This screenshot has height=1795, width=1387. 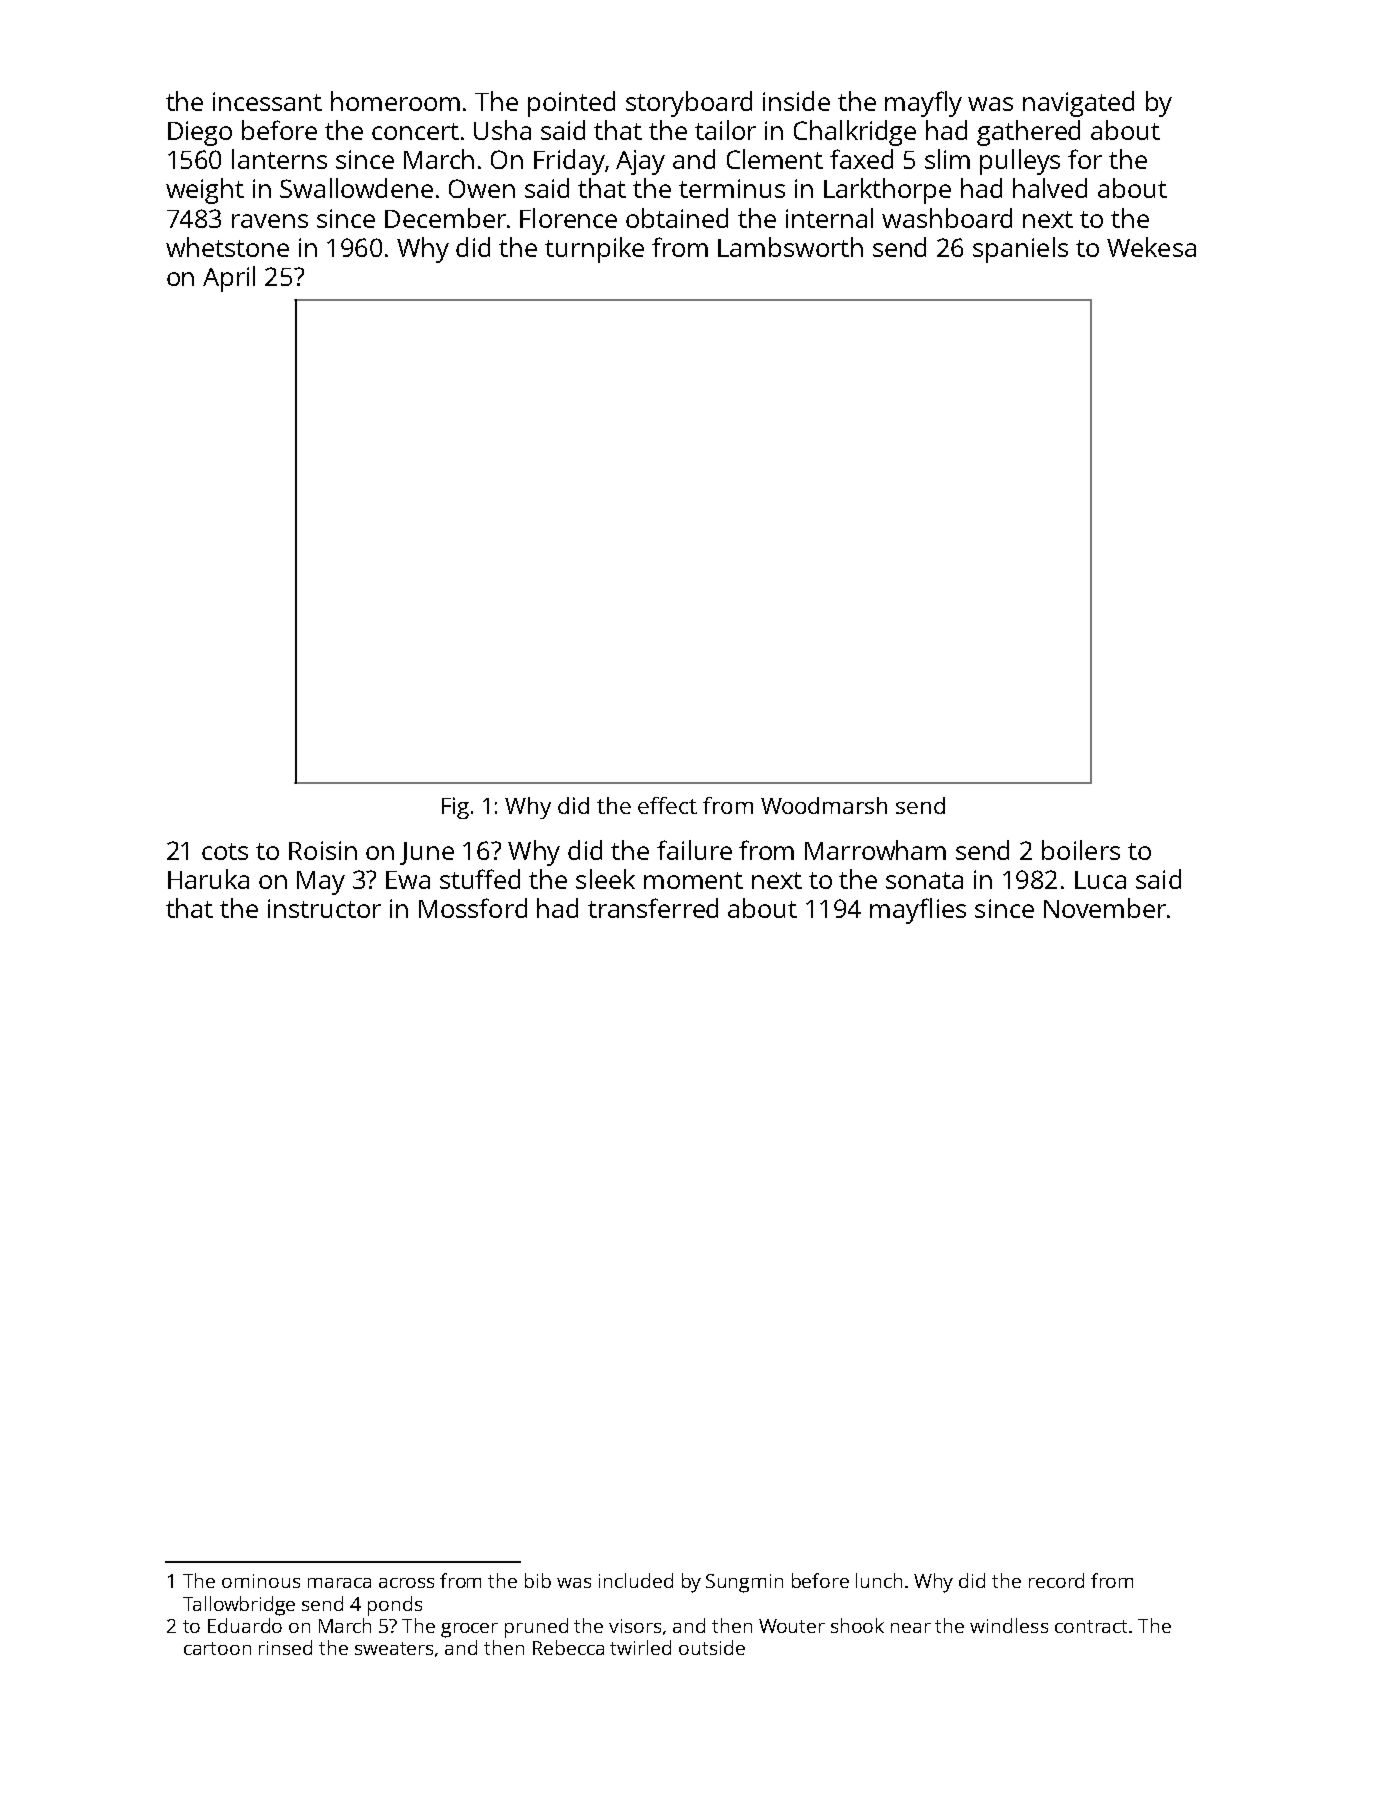 I want to click on maraca, so click(x=339, y=1583).
